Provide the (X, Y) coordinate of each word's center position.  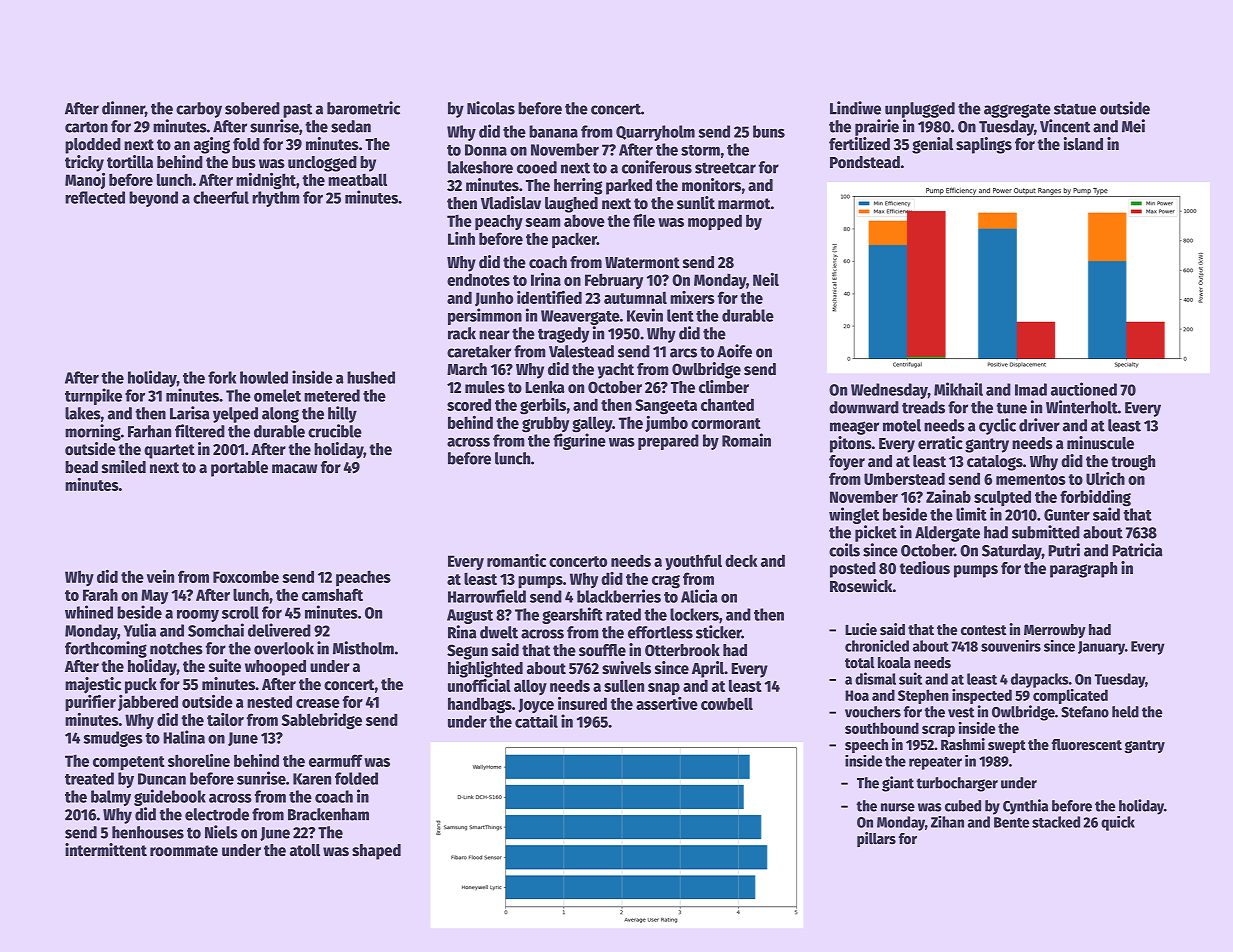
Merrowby (1055, 631)
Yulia (140, 630)
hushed (371, 377)
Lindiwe (855, 108)
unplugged (920, 110)
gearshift (572, 615)
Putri (1064, 550)
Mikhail (958, 389)
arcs (683, 353)
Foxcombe (246, 576)
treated (89, 778)
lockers (694, 614)
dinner (123, 108)
